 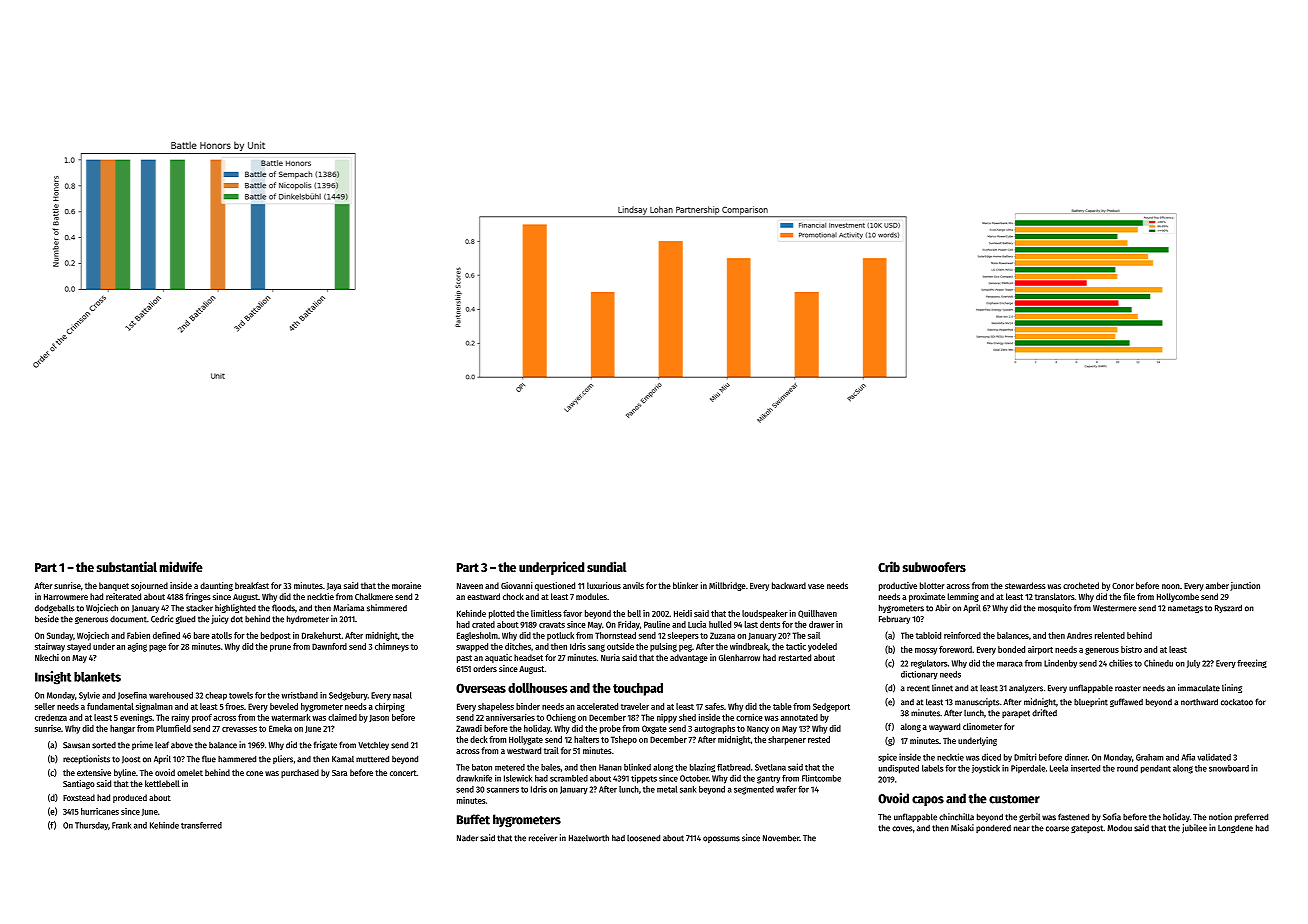 I want to click on Emeka, so click(x=280, y=728).
